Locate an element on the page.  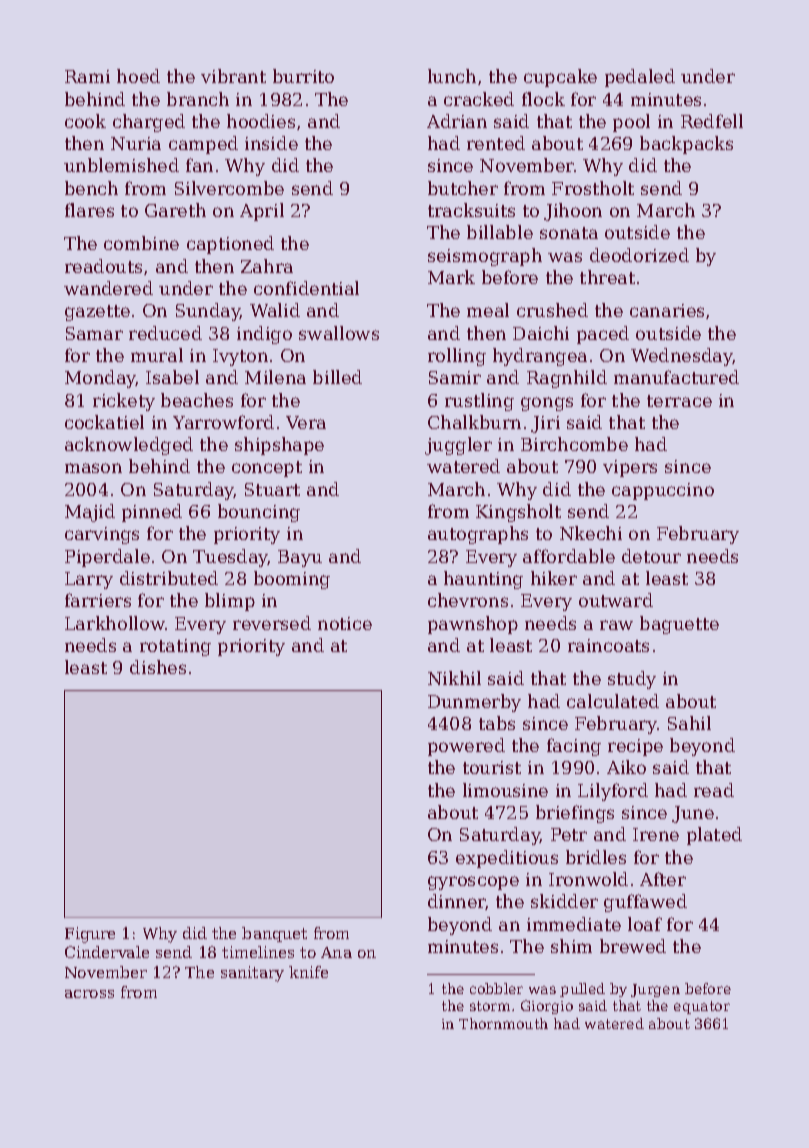
pedaled is located at coordinates (640, 78).
